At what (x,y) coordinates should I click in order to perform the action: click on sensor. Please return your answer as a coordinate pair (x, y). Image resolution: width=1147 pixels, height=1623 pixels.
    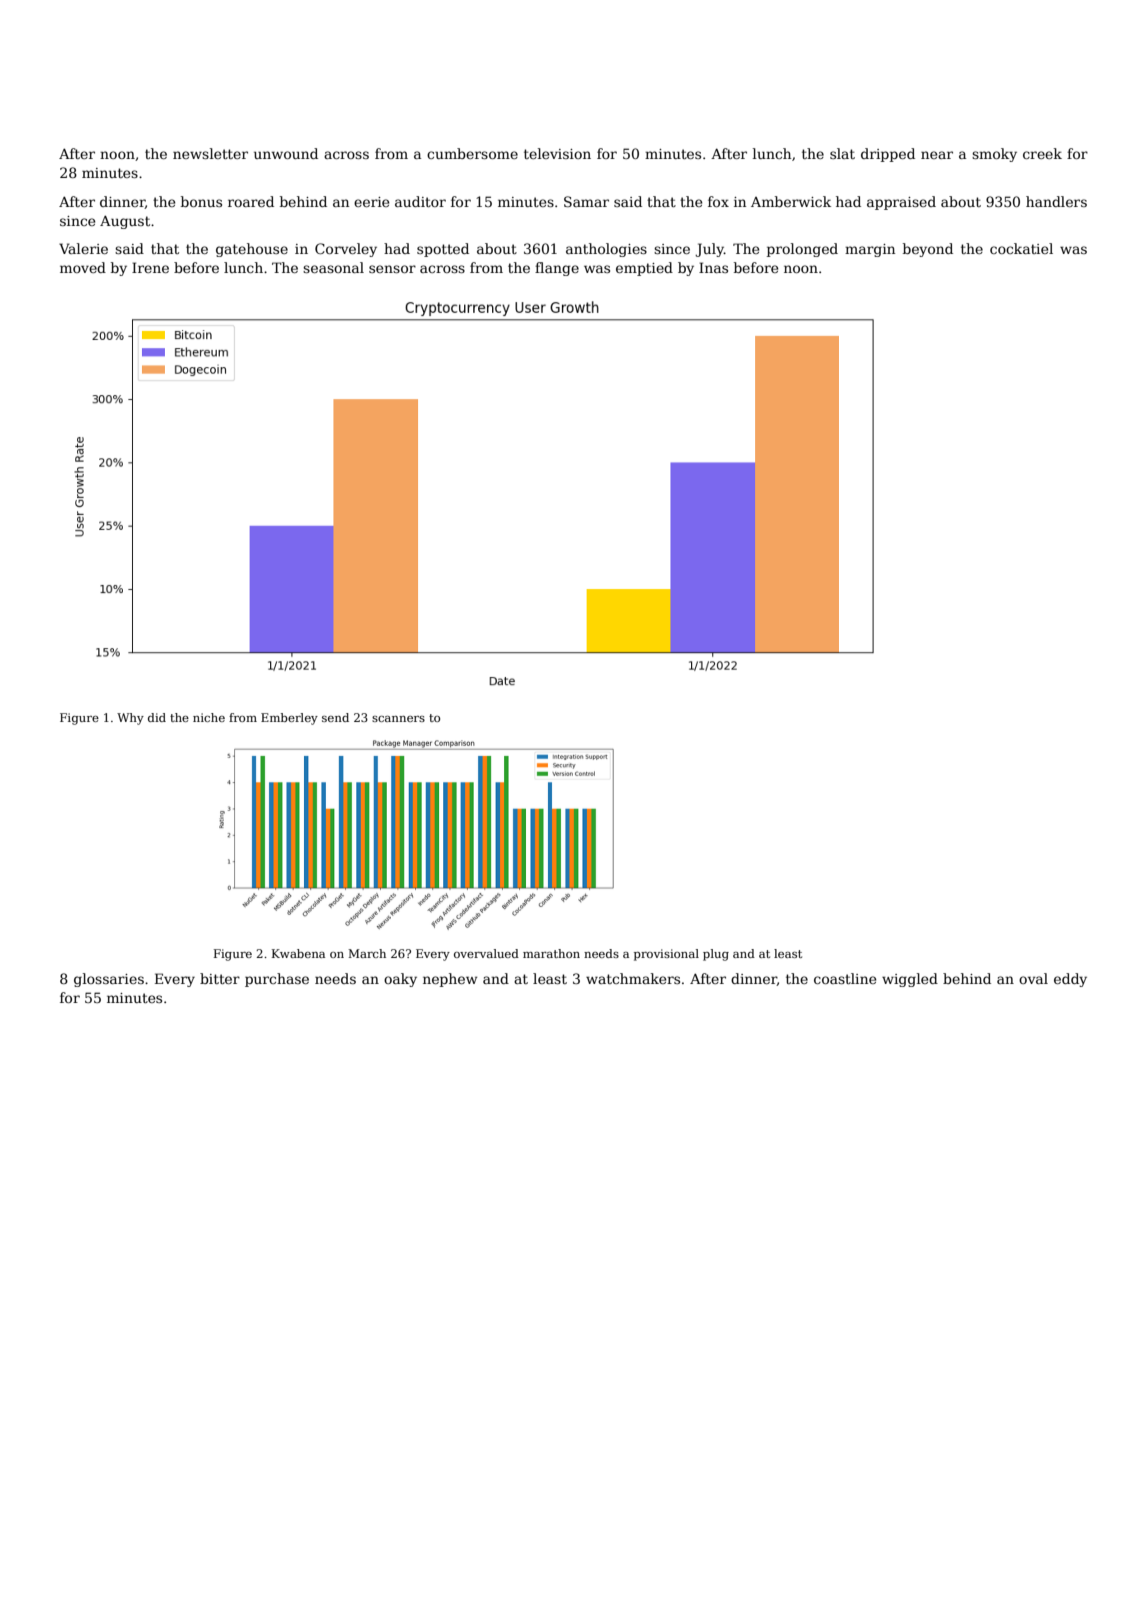
    Looking at the image, I should click on (392, 269).
